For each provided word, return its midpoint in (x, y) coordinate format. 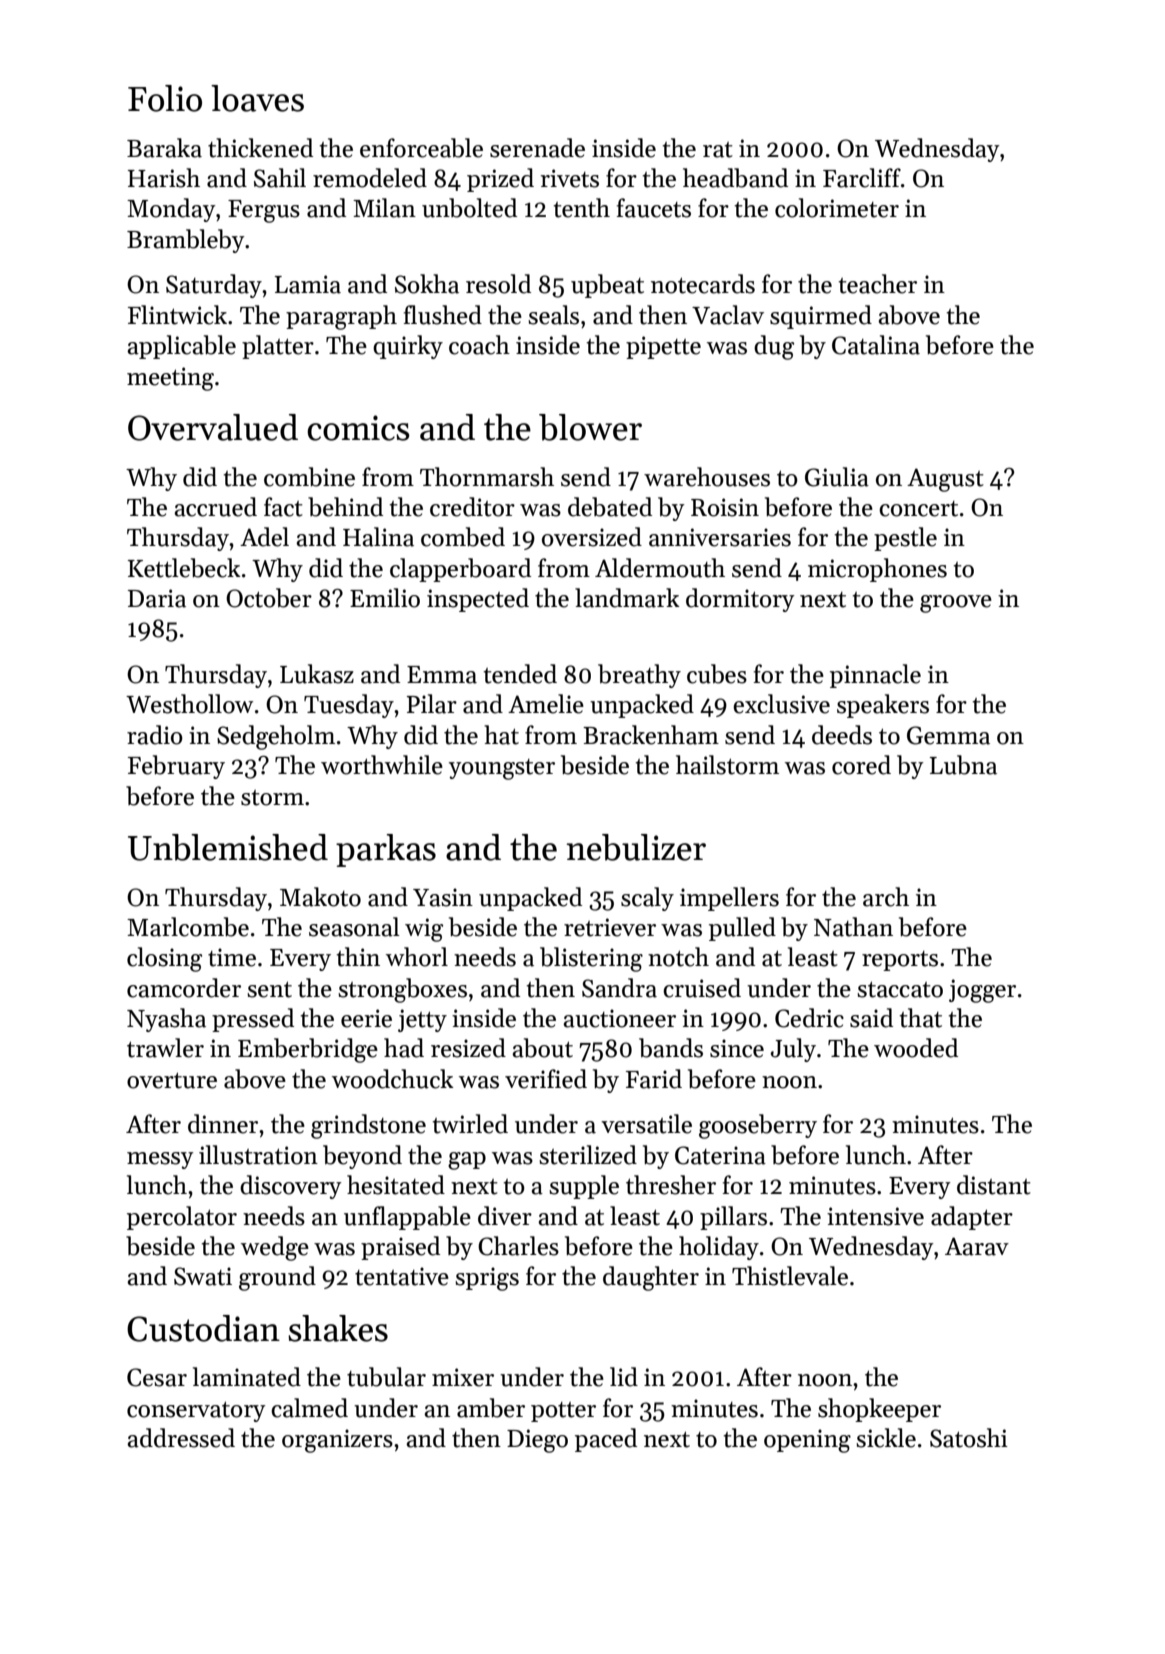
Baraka (164, 148)
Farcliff (862, 178)
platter (278, 347)
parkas (386, 850)
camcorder (184, 988)
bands (671, 1048)
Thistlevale (790, 1276)
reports (900, 961)
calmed (309, 1408)
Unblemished (228, 847)
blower (590, 427)
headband (735, 178)
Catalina (876, 345)
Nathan (853, 927)
